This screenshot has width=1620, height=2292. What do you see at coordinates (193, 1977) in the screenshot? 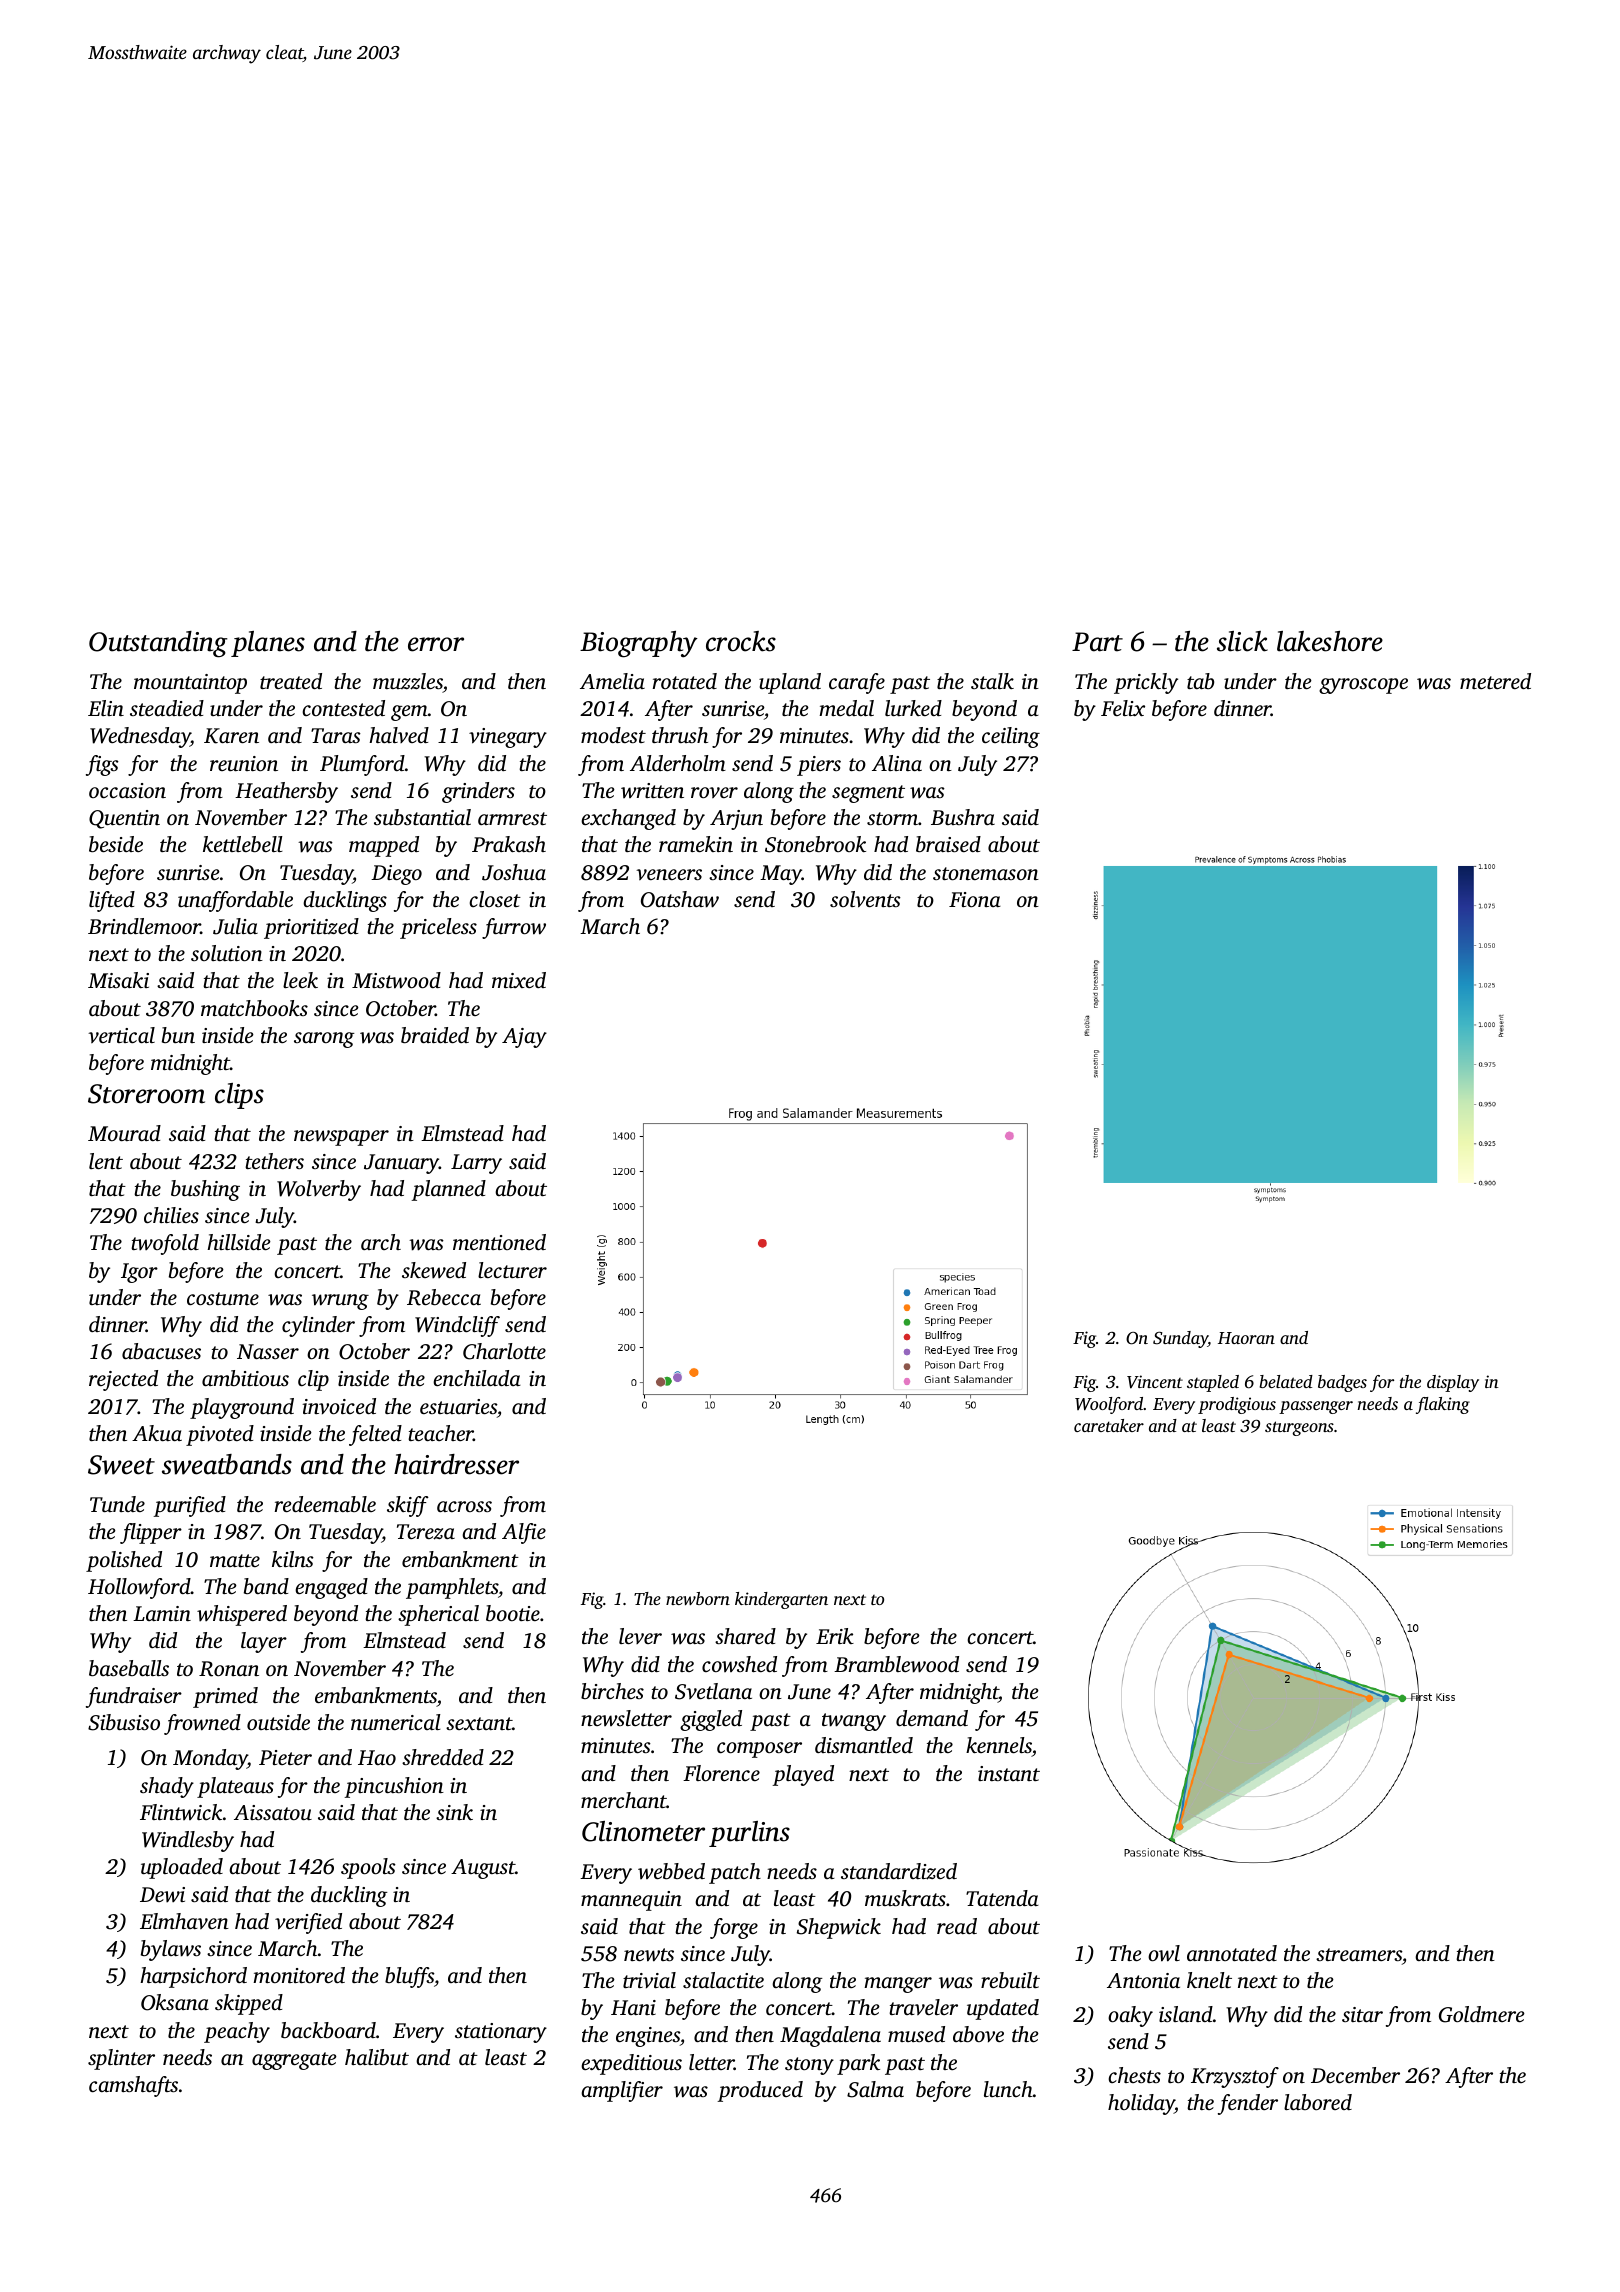
I see `harpsichord` at bounding box center [193, 1977].
